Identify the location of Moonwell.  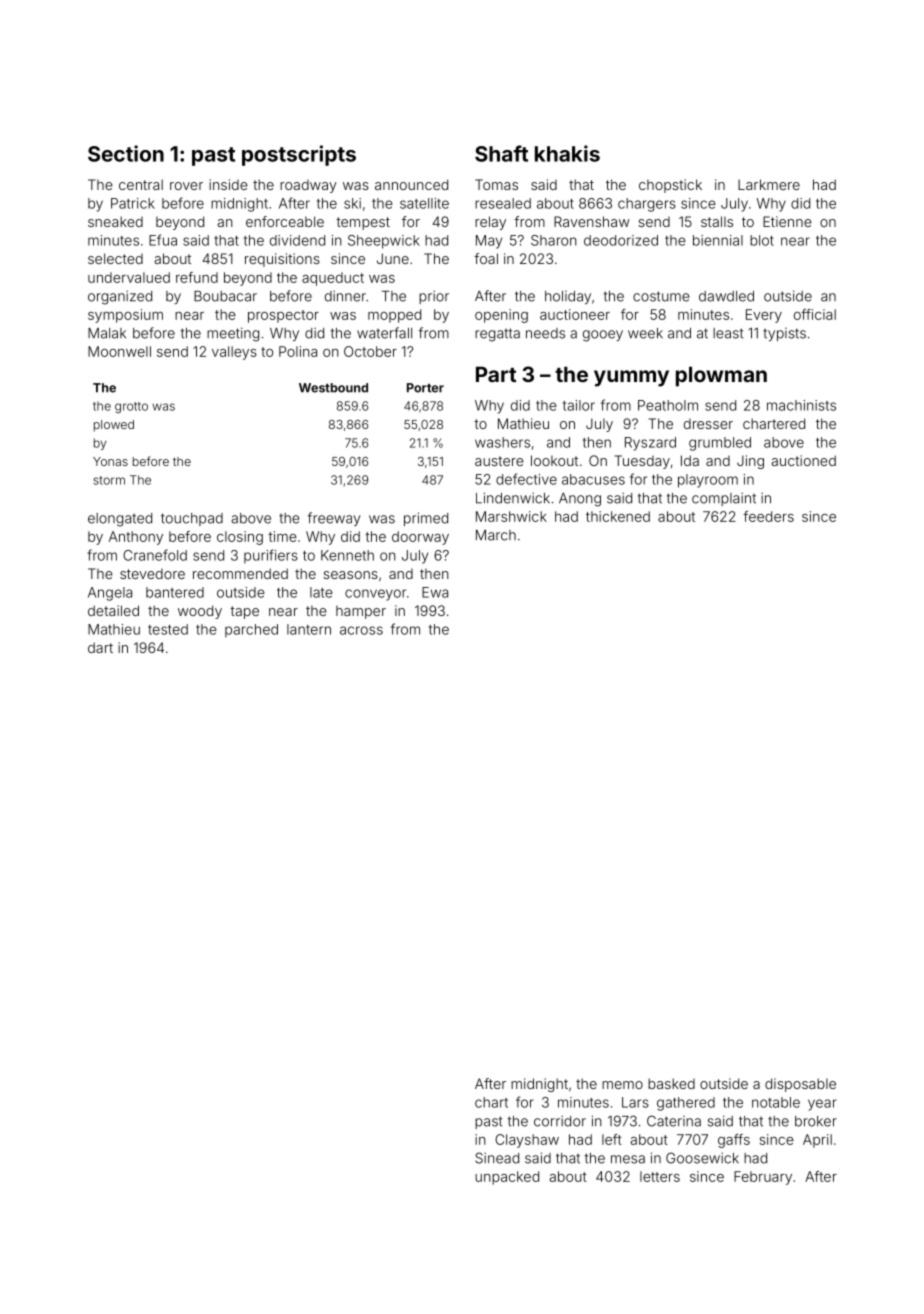
(119, 351).
